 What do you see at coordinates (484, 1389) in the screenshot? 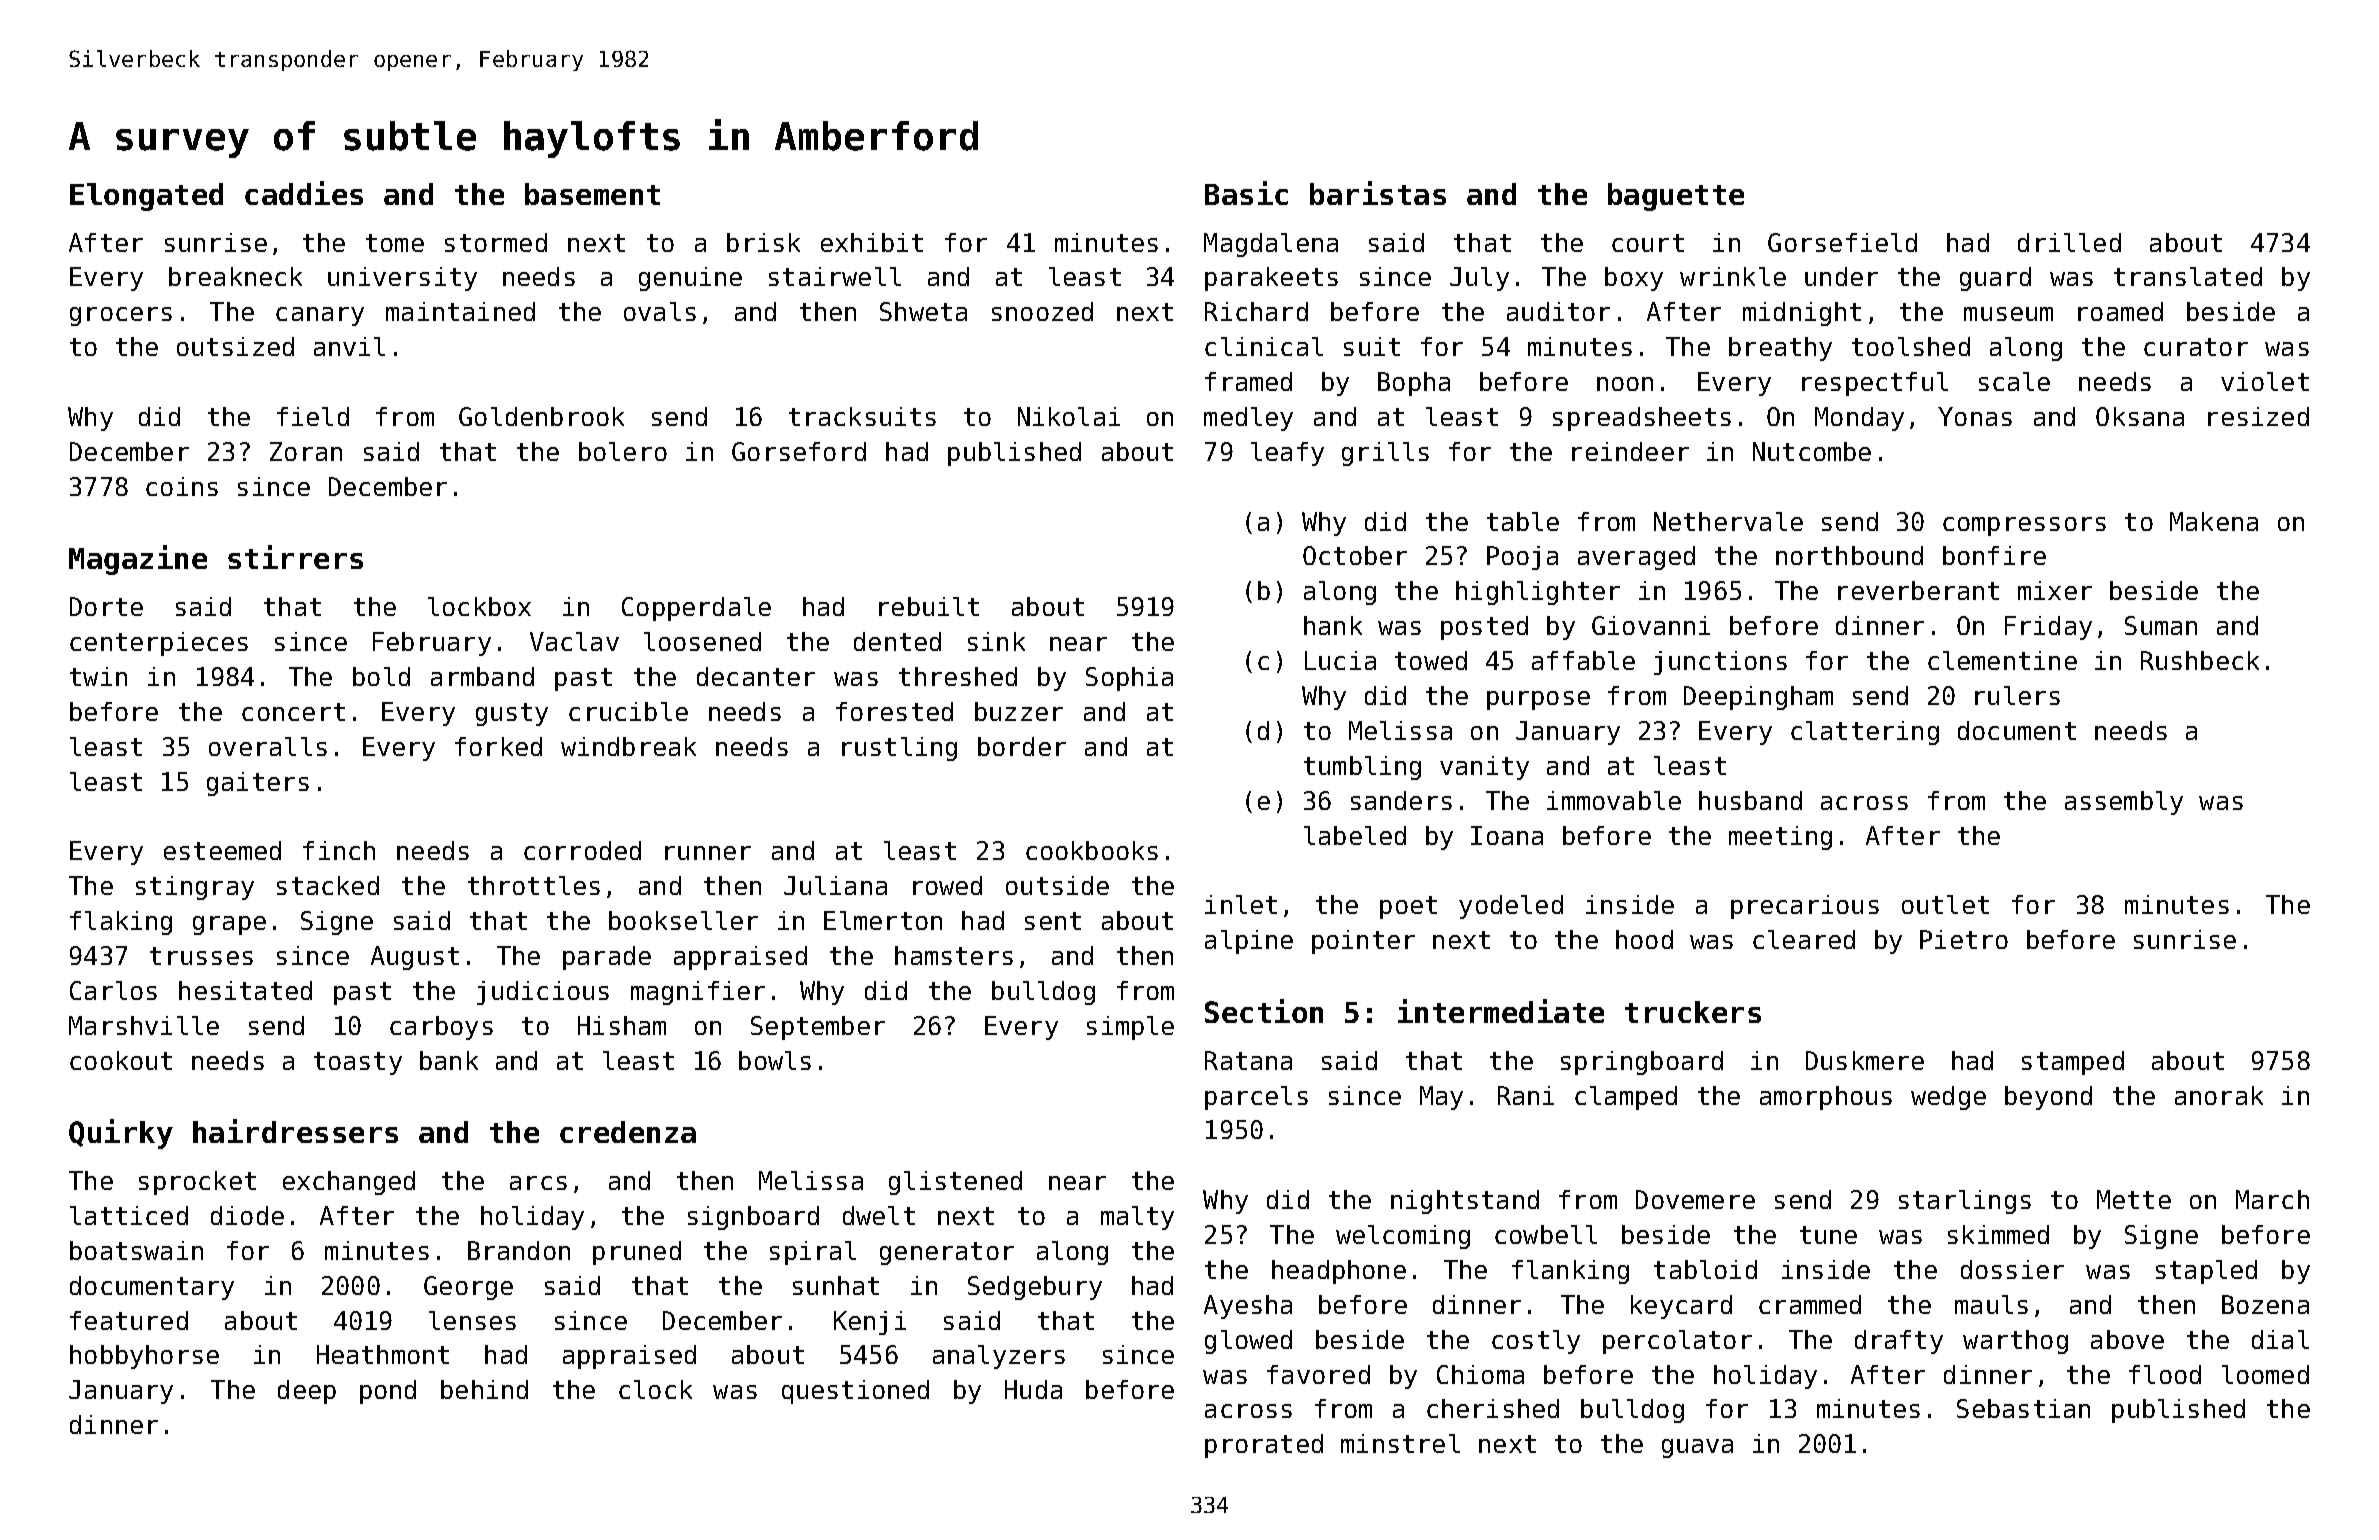
I see `behind` at bounding box center [484, 1389].
